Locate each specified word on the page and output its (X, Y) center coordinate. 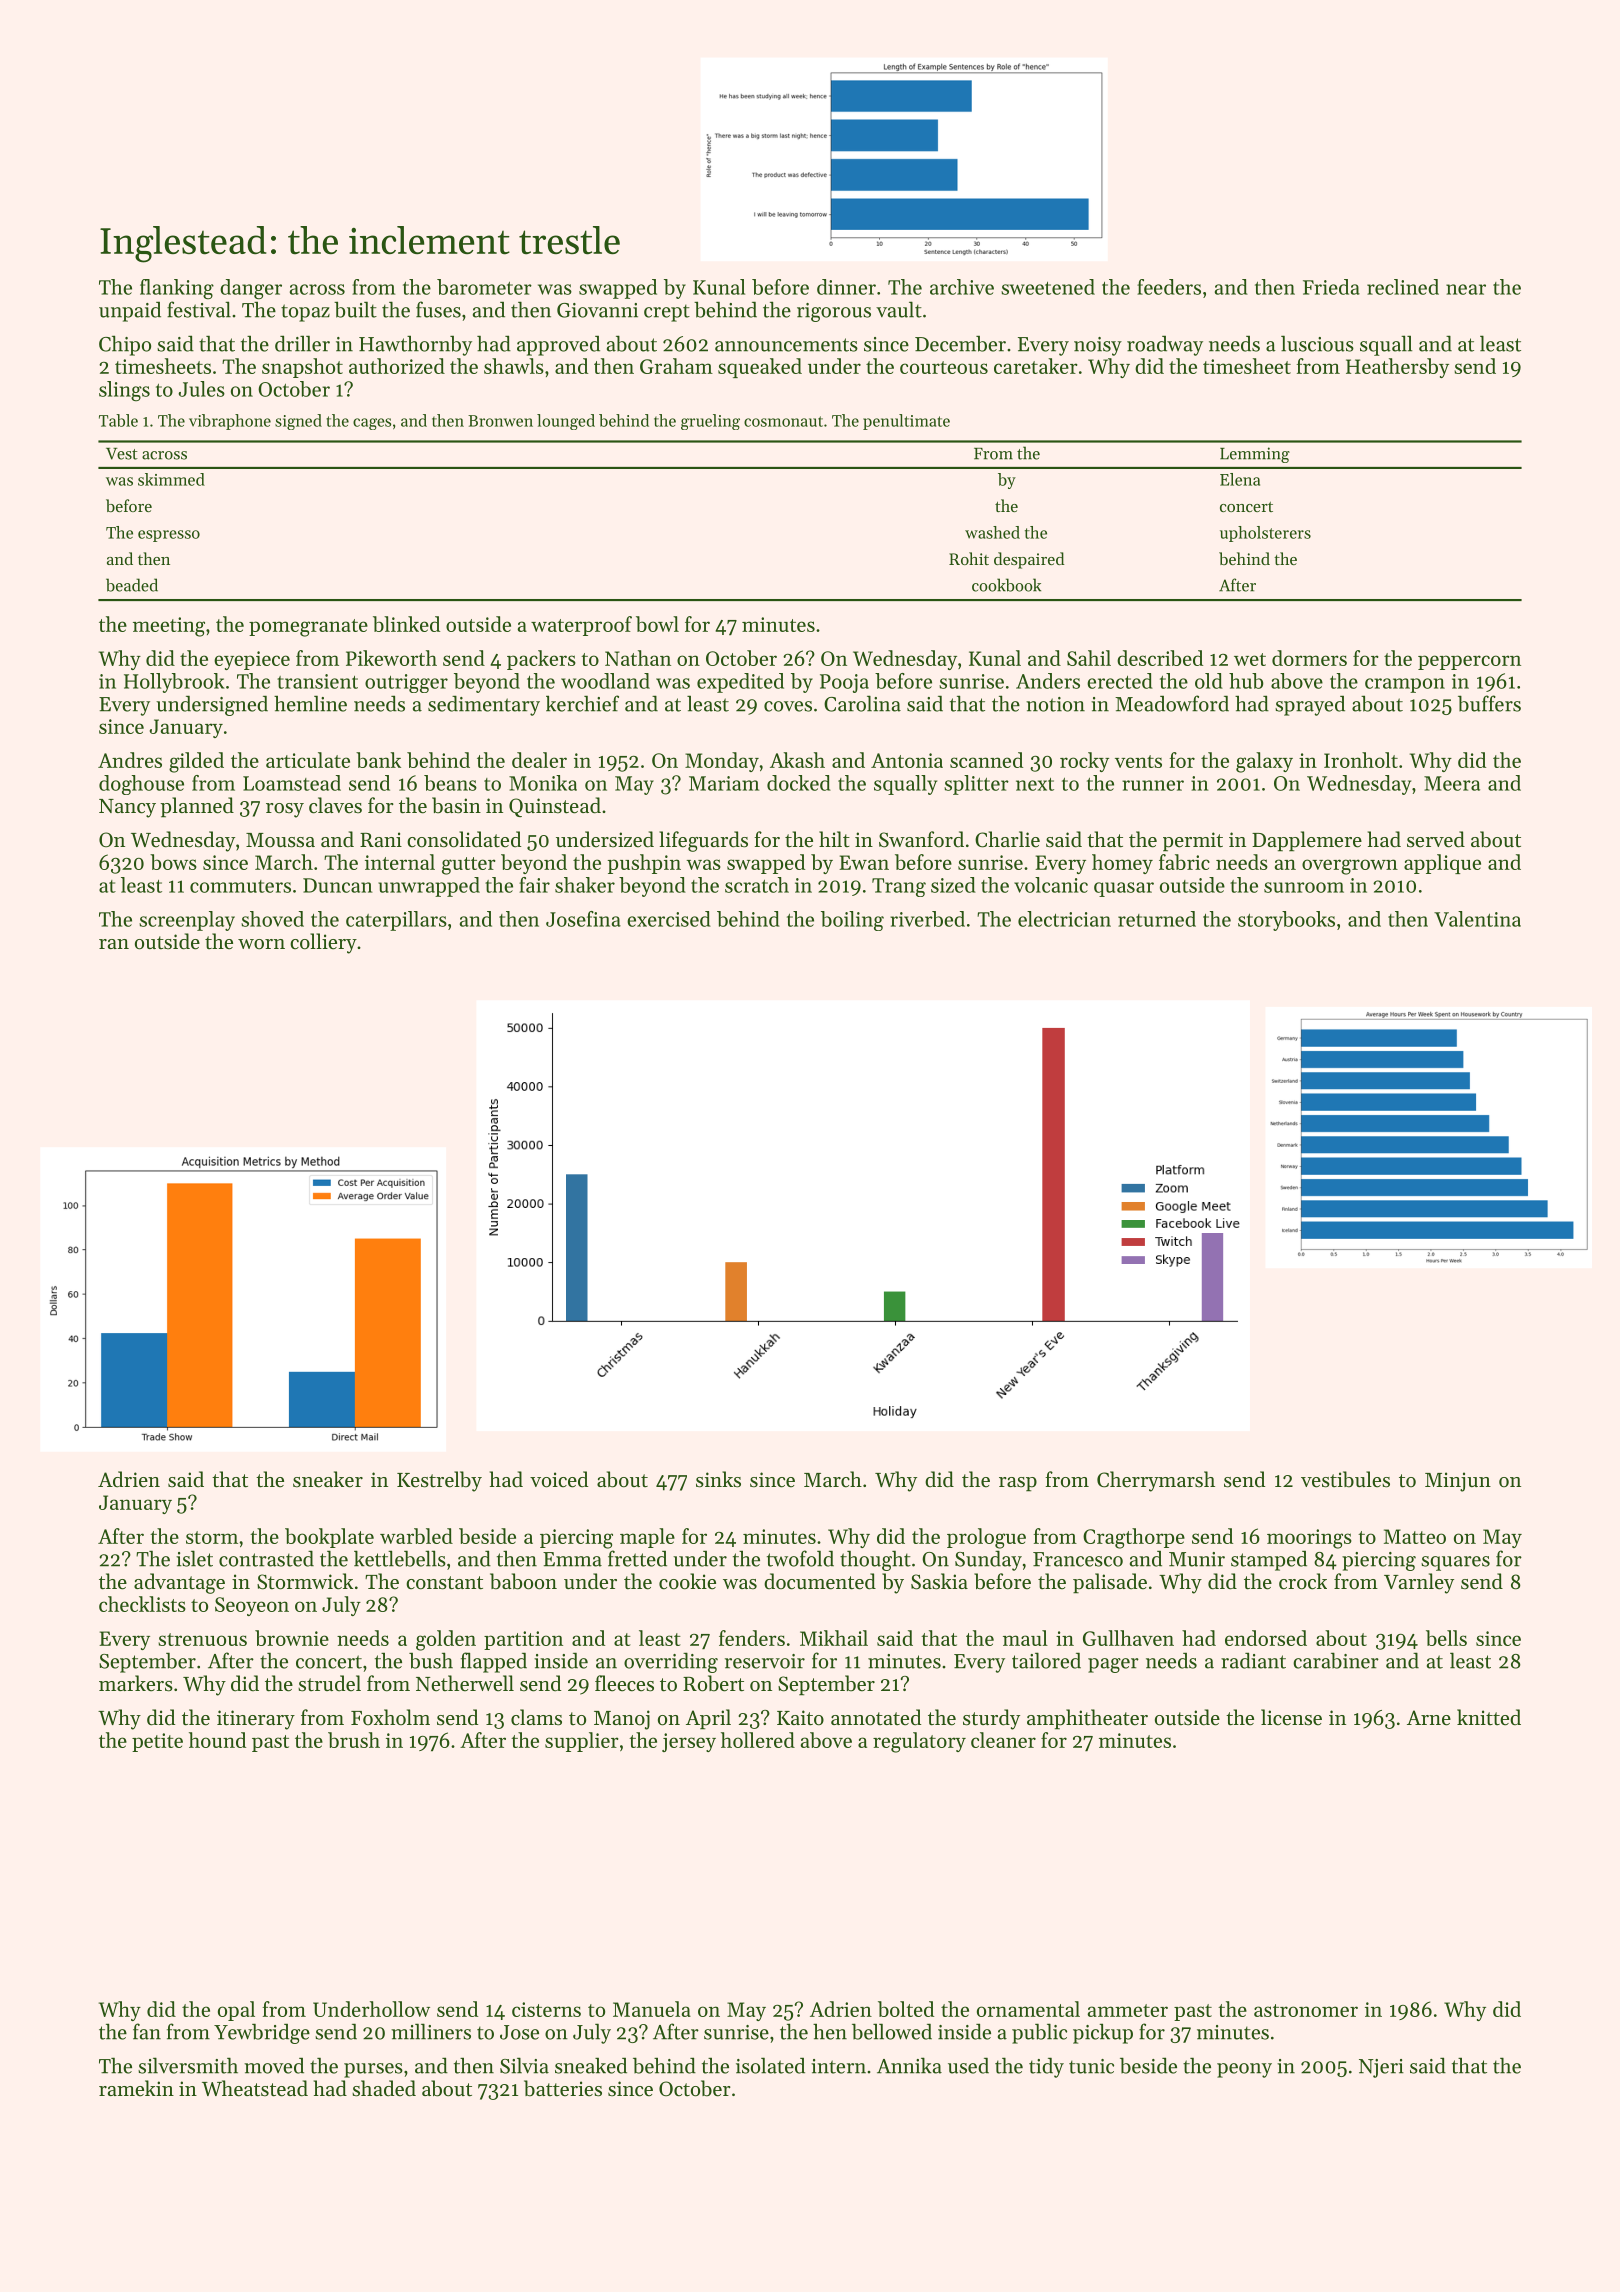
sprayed (1310, 706)
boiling (852, 921)
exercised (669, 919)
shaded (384, 2088)
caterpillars (396, 921)
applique (1442, 864)
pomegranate (308, 628)
